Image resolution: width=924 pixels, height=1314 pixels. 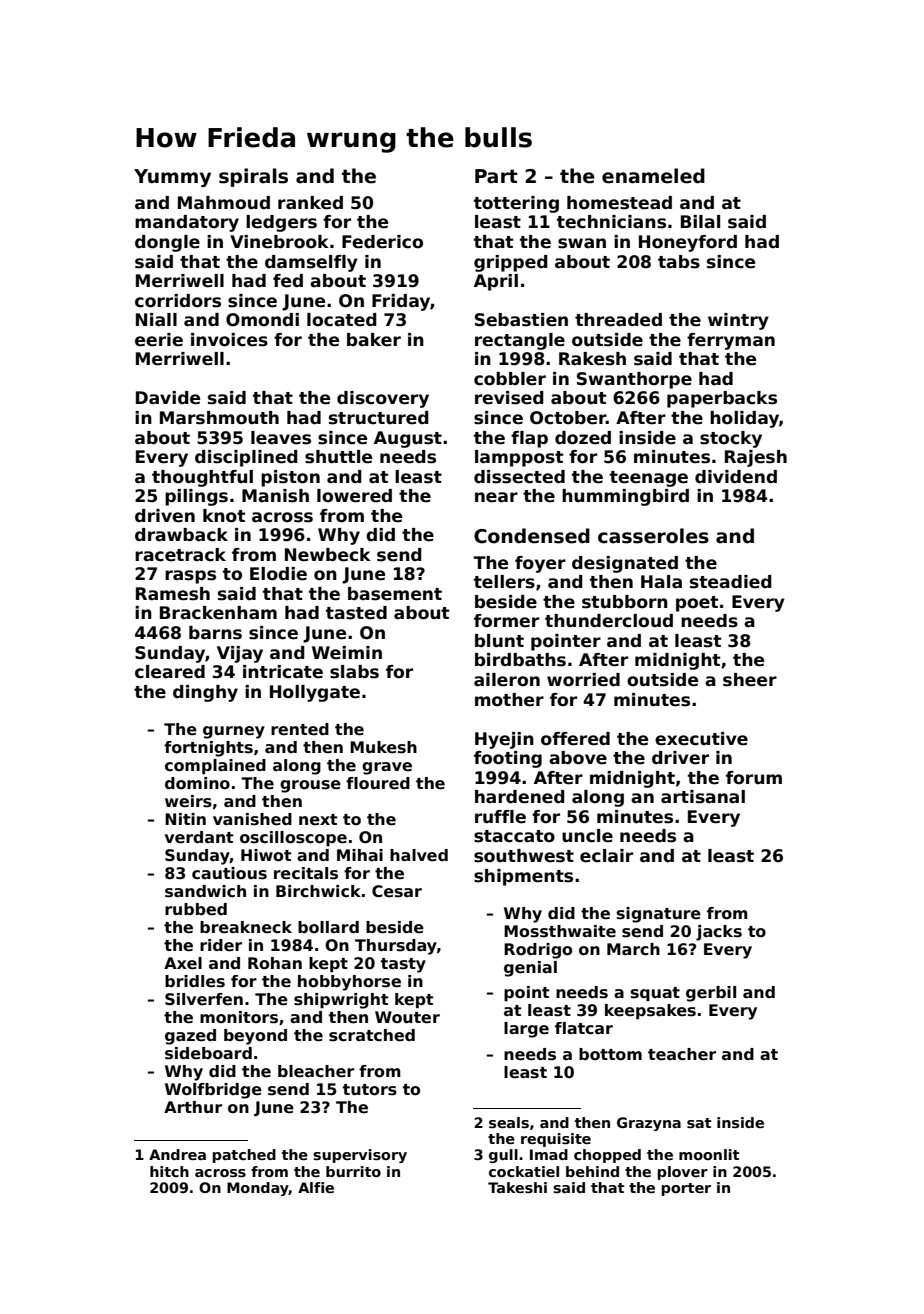 I want to click on cleared, so click(x=170, y=672).
